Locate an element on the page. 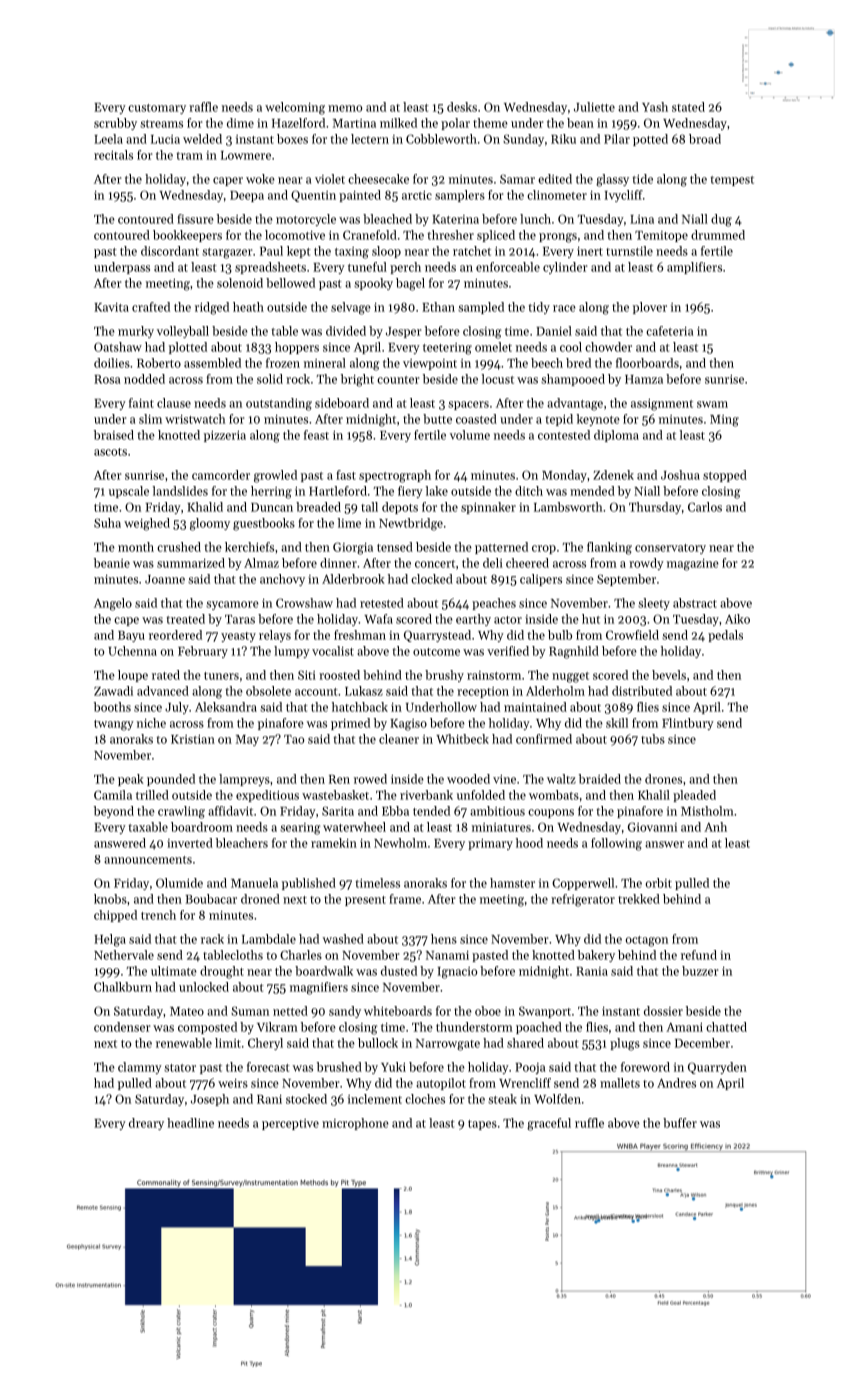  desks is located at coordinates (462, 107).
